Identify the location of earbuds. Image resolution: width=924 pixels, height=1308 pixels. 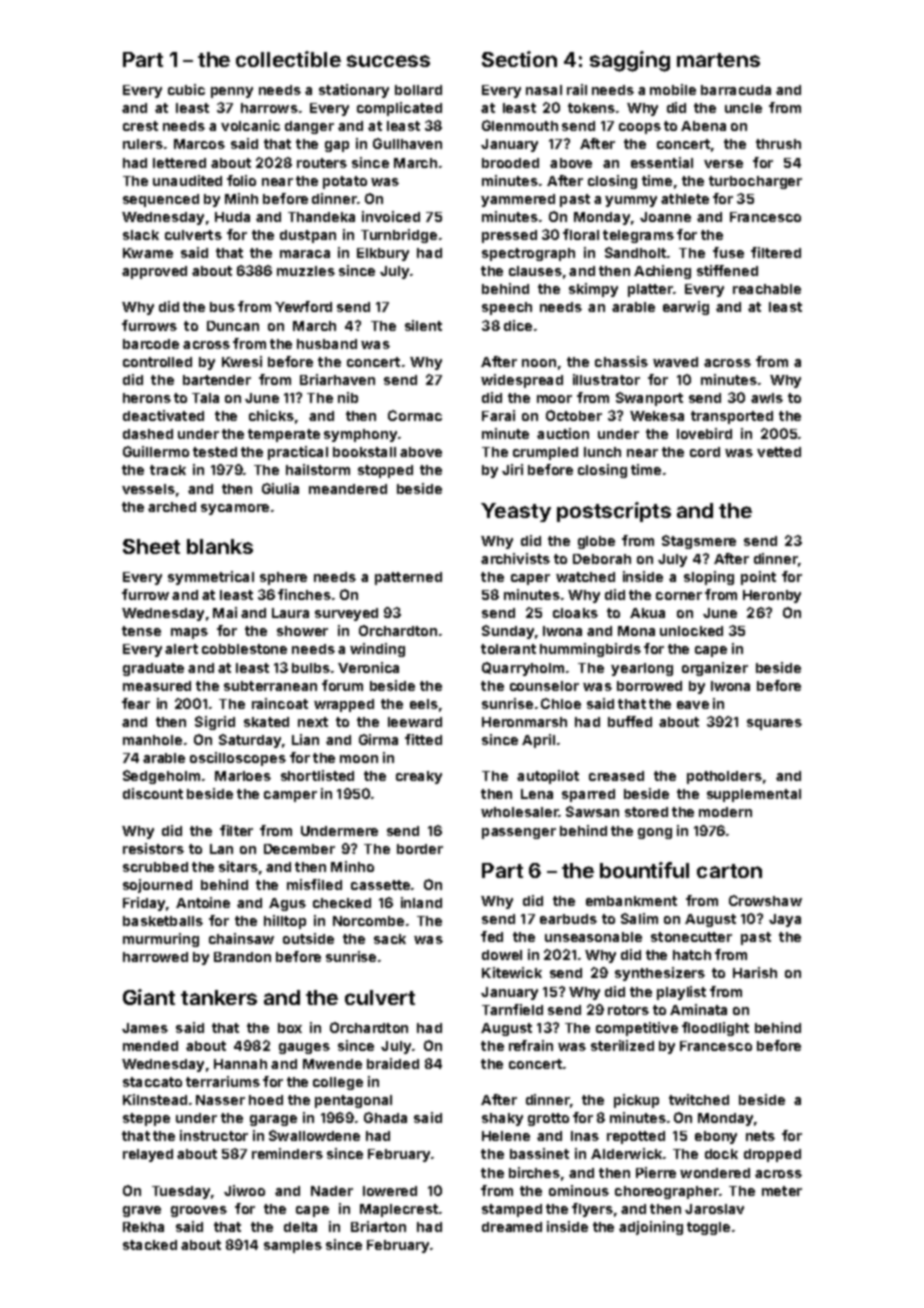
(568, 919).
